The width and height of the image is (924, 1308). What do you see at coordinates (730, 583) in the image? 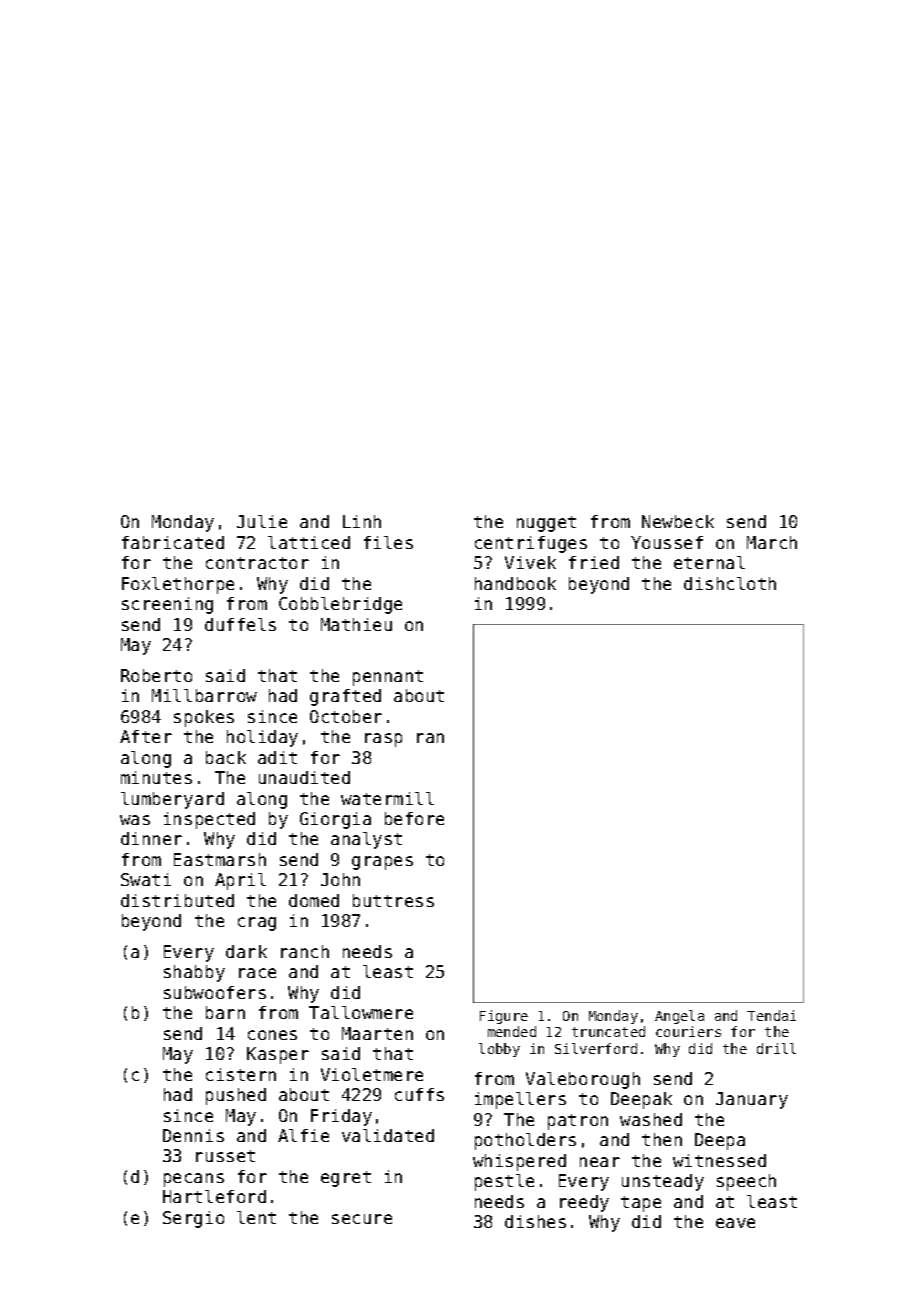
I see `dishcloth` at bounding box center [730, 583].
